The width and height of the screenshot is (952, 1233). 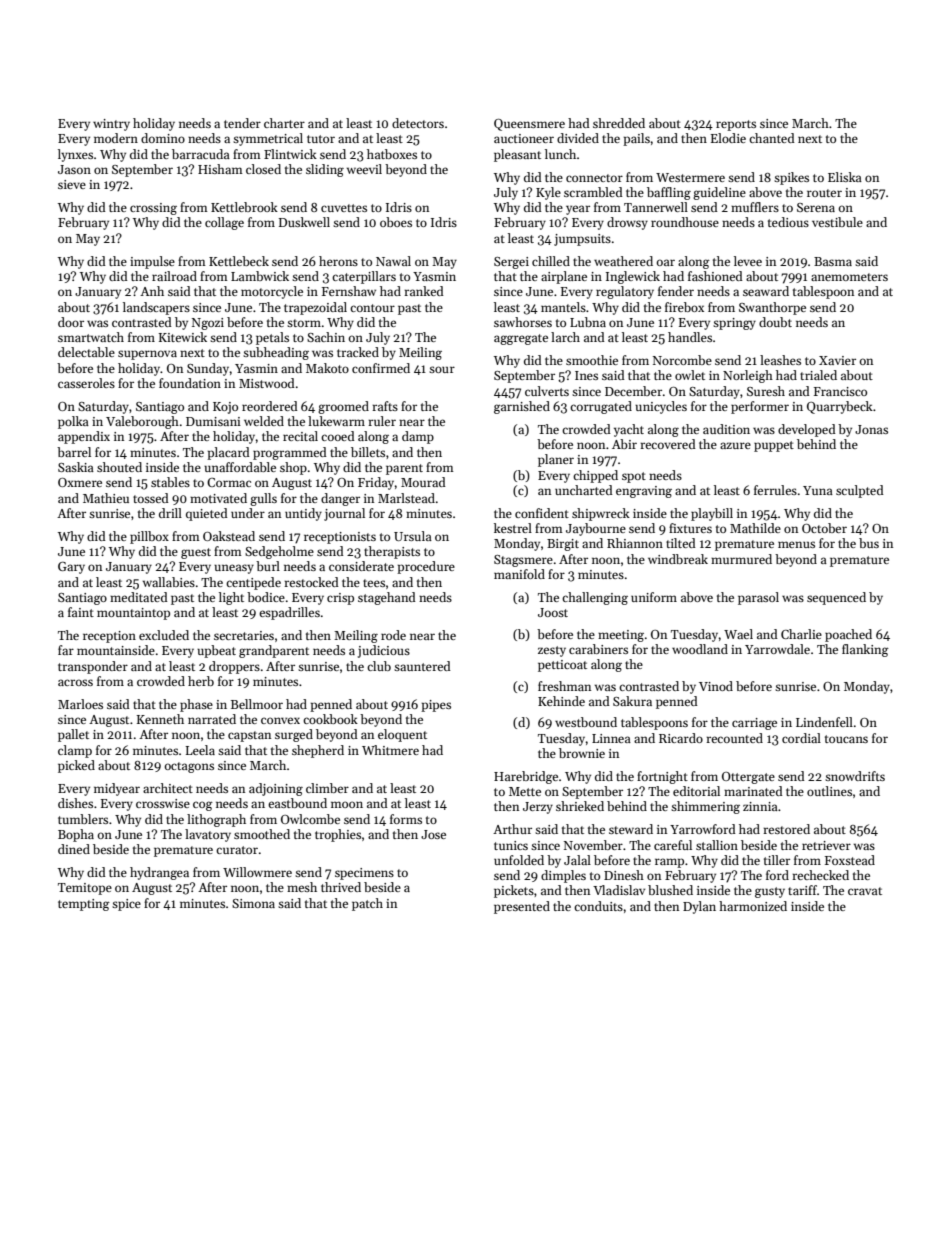 I want to click on Ngozi, so click(x=208, y=324).
